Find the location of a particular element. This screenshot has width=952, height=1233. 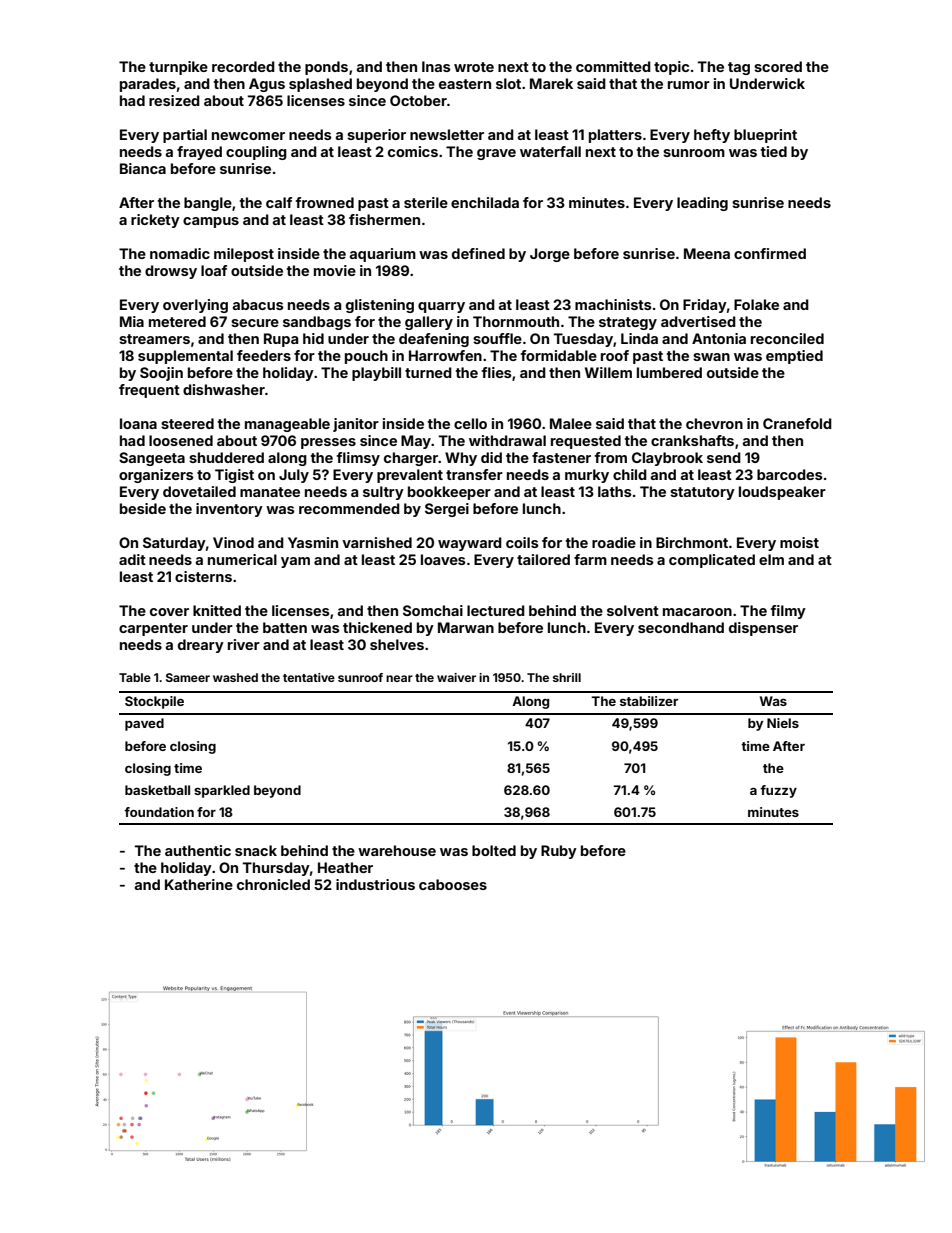

janitor is located at coordinates (356, 425).
